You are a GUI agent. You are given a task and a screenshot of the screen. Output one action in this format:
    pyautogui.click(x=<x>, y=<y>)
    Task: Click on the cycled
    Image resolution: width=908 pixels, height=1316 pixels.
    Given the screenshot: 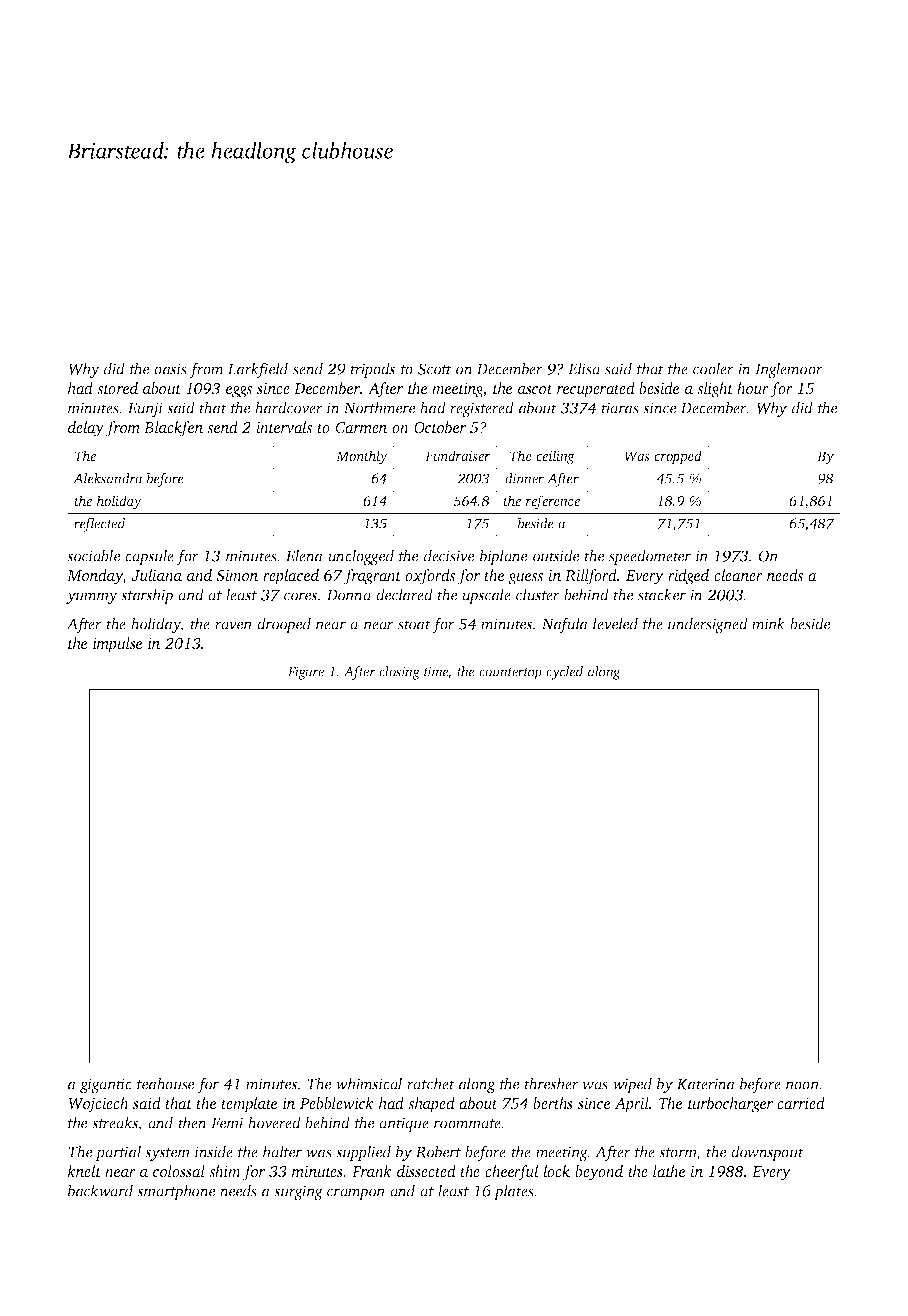 What is the action you would take?
    pyautogui.click(x=564, y=673)
